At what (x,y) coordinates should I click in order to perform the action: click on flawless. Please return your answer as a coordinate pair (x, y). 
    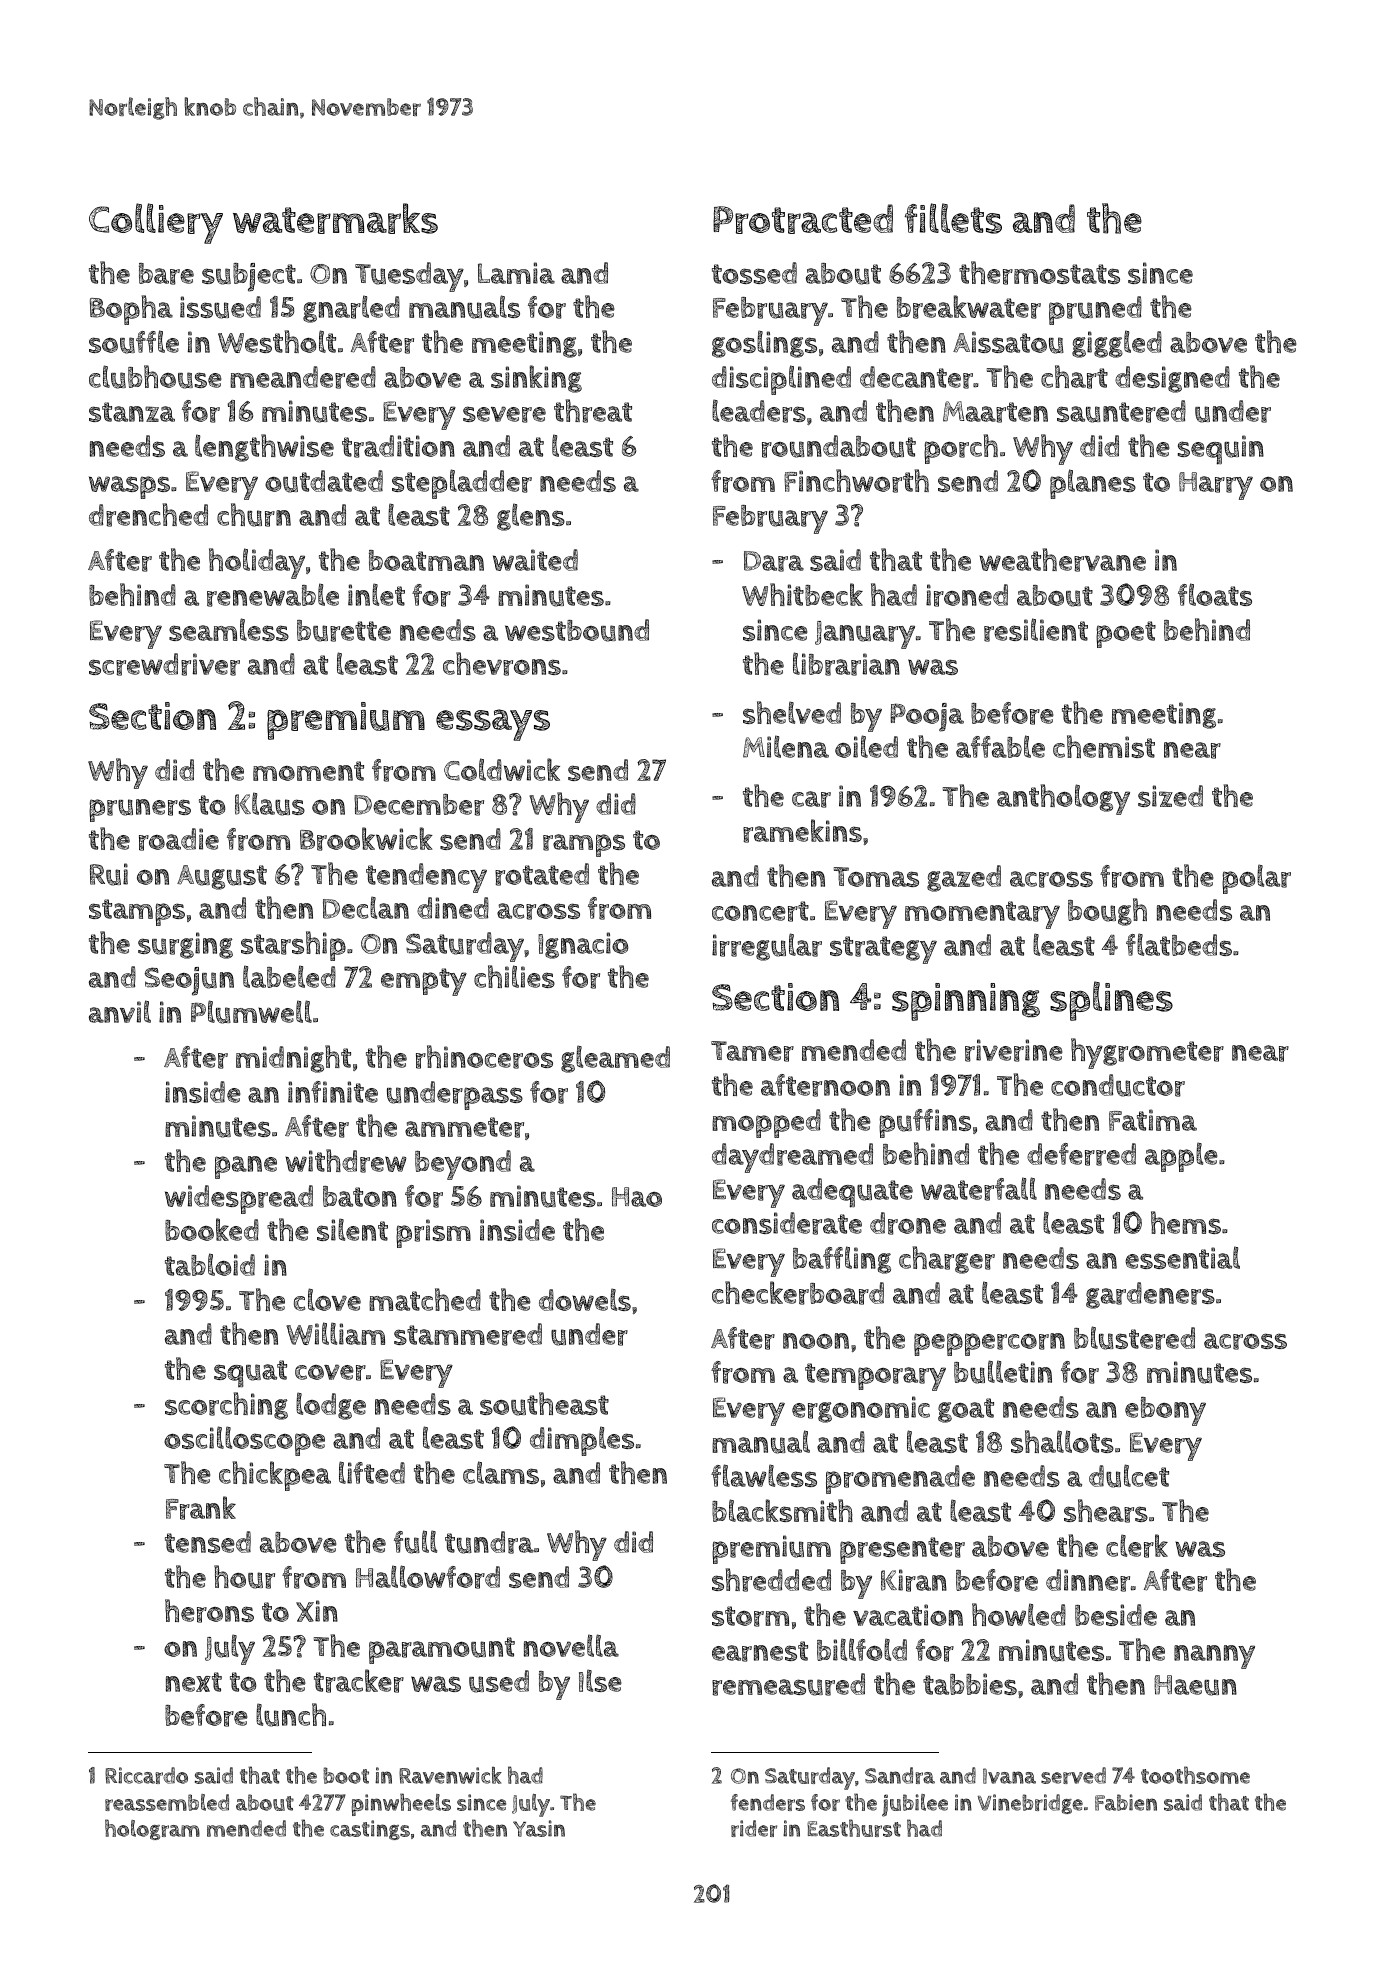
    Looking at the image, I should click on (764, 1475).
